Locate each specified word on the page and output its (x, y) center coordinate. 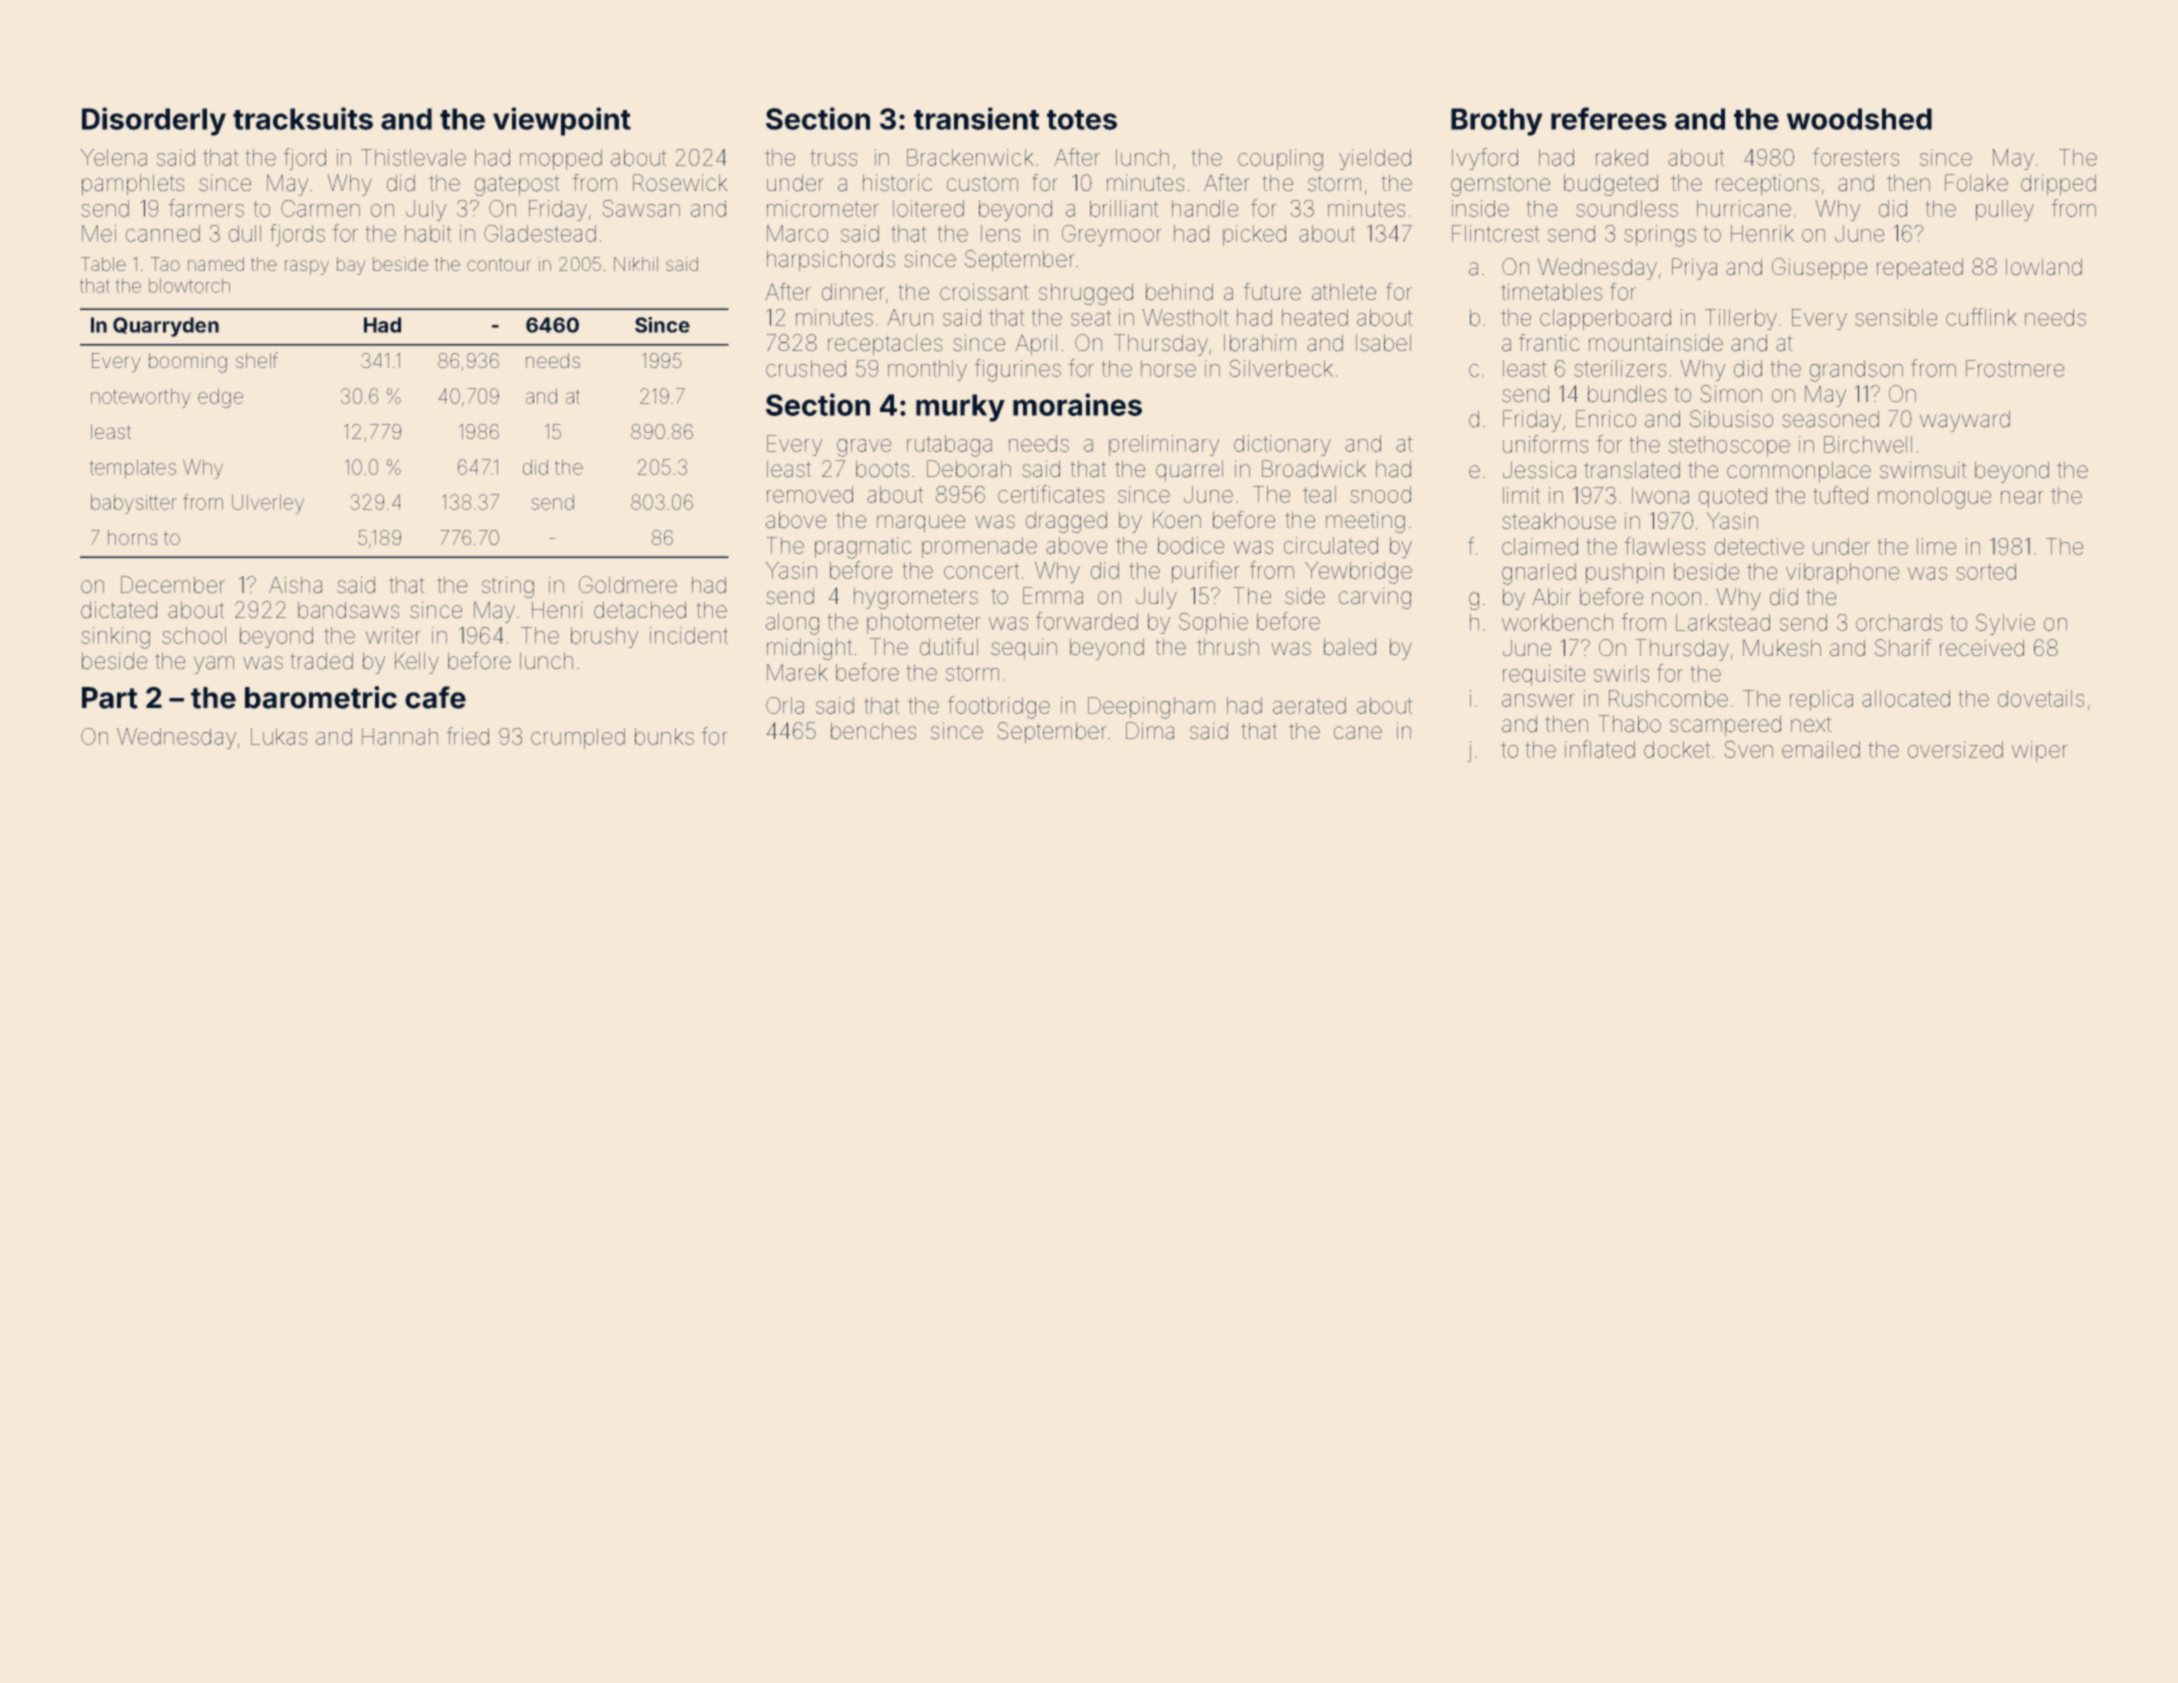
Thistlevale (413, 157)
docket (1677, 749)
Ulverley (268, 504)
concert (981, 571)
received (1982, 648)
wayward (1965, 421)
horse (1168, 368)
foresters (1856, 157)
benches (873, 731)
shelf (257, 360)
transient (976, 118)
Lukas (279, 736)
